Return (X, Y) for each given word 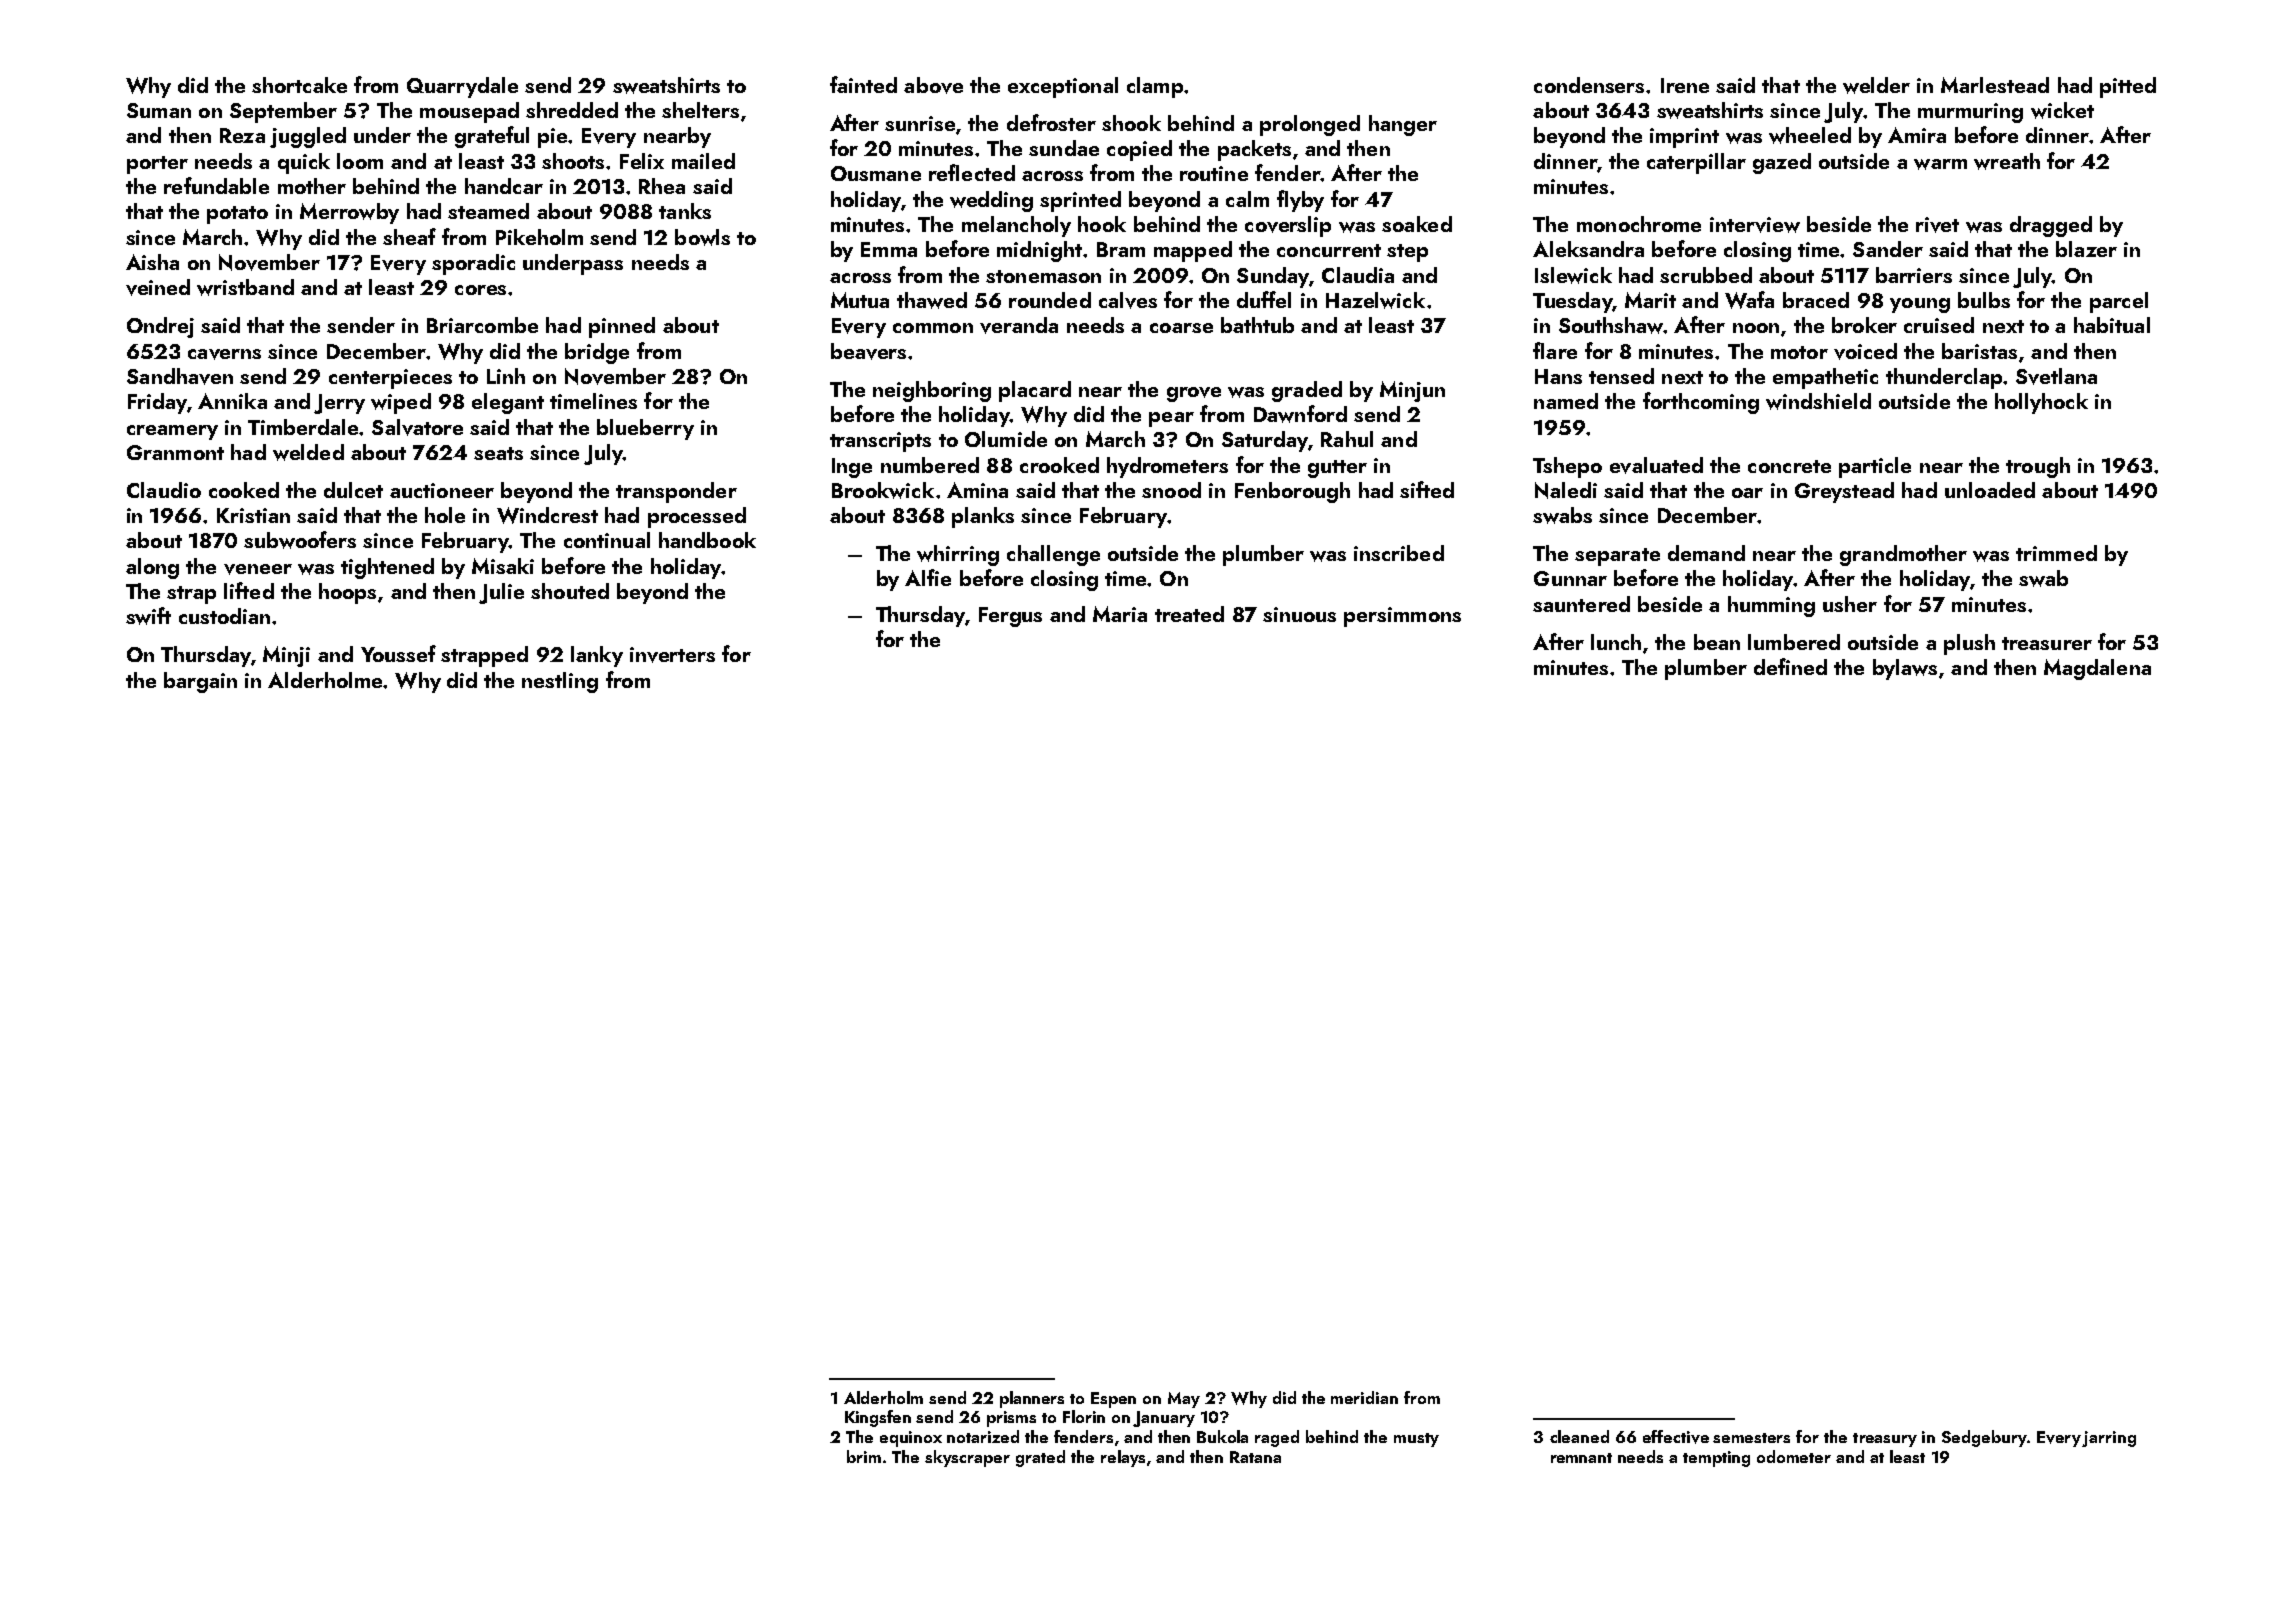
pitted (2128, 87)
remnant (1581, 1458)
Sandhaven (180, 376)
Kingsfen (878, 1418)
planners (1032, 1399)
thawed (932, 300)
